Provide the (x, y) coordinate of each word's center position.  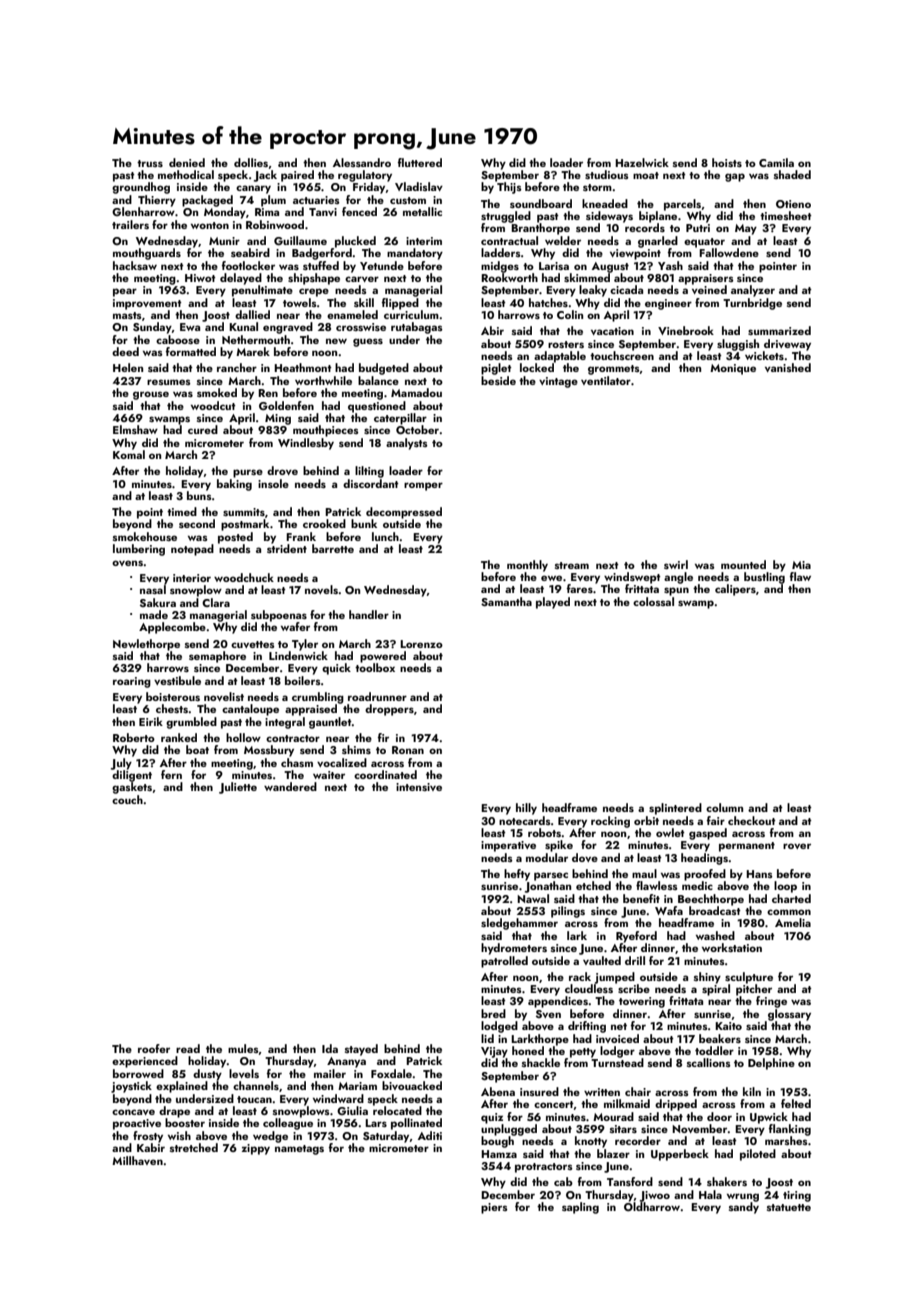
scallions (709, 1062)
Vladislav (419, 186)
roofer (154, 1048)
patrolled (504, 962)
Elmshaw (135, 429)
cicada (626, 289)
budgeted (384, 369)
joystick (131, 1087)
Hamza (499, 1154)
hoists (727, 162)
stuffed (321, 265)
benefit (641, 898)
